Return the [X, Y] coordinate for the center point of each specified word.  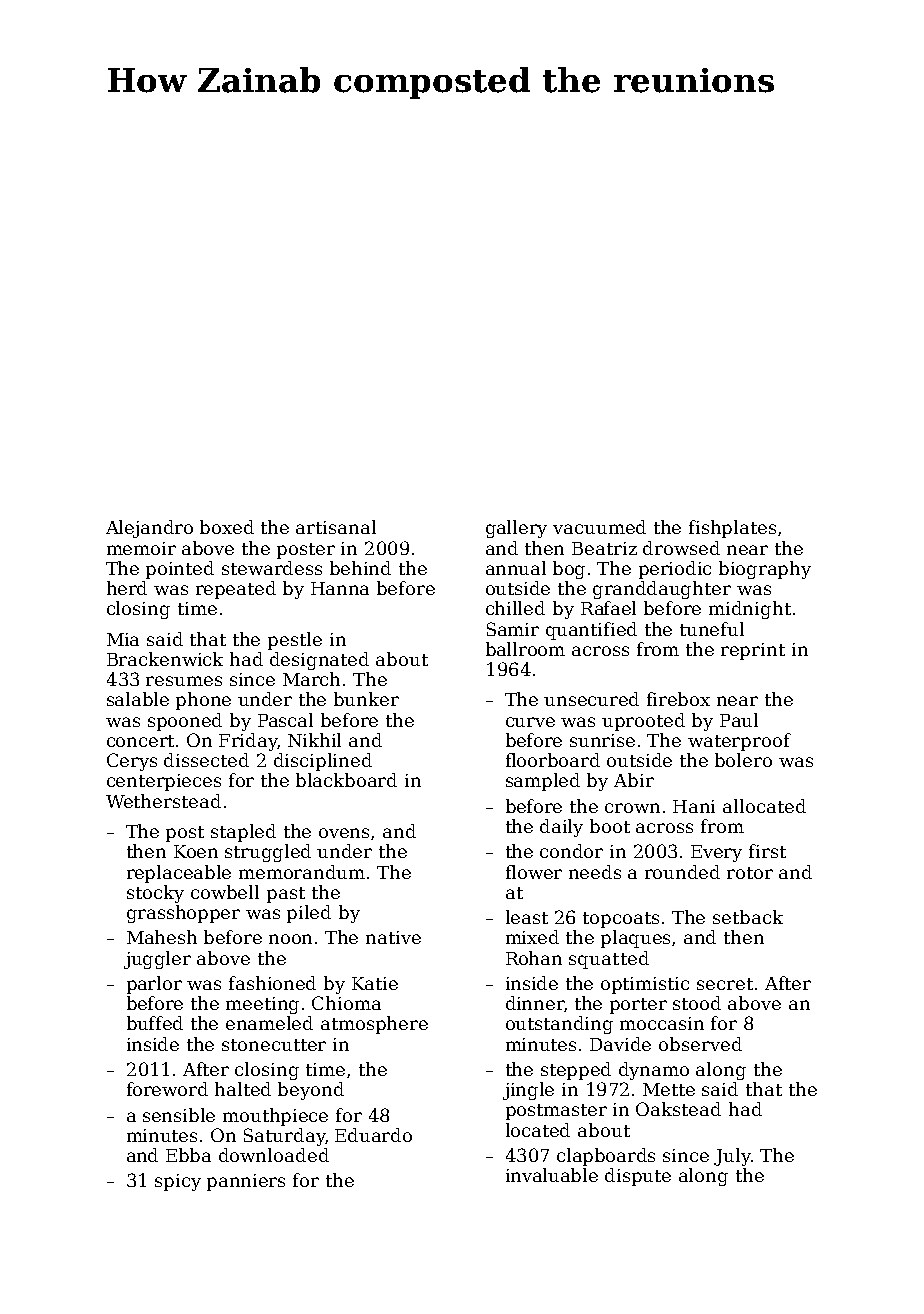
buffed [155, 1023]
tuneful [712, 629]
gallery [516, 529]
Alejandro [149, 529]
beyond [311, 1091]
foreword [167, 1089]
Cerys [132, 762]
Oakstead [678, 1109]
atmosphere [374, 1025]
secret [725, 984]
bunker [366, 699]
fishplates [732, 529]
